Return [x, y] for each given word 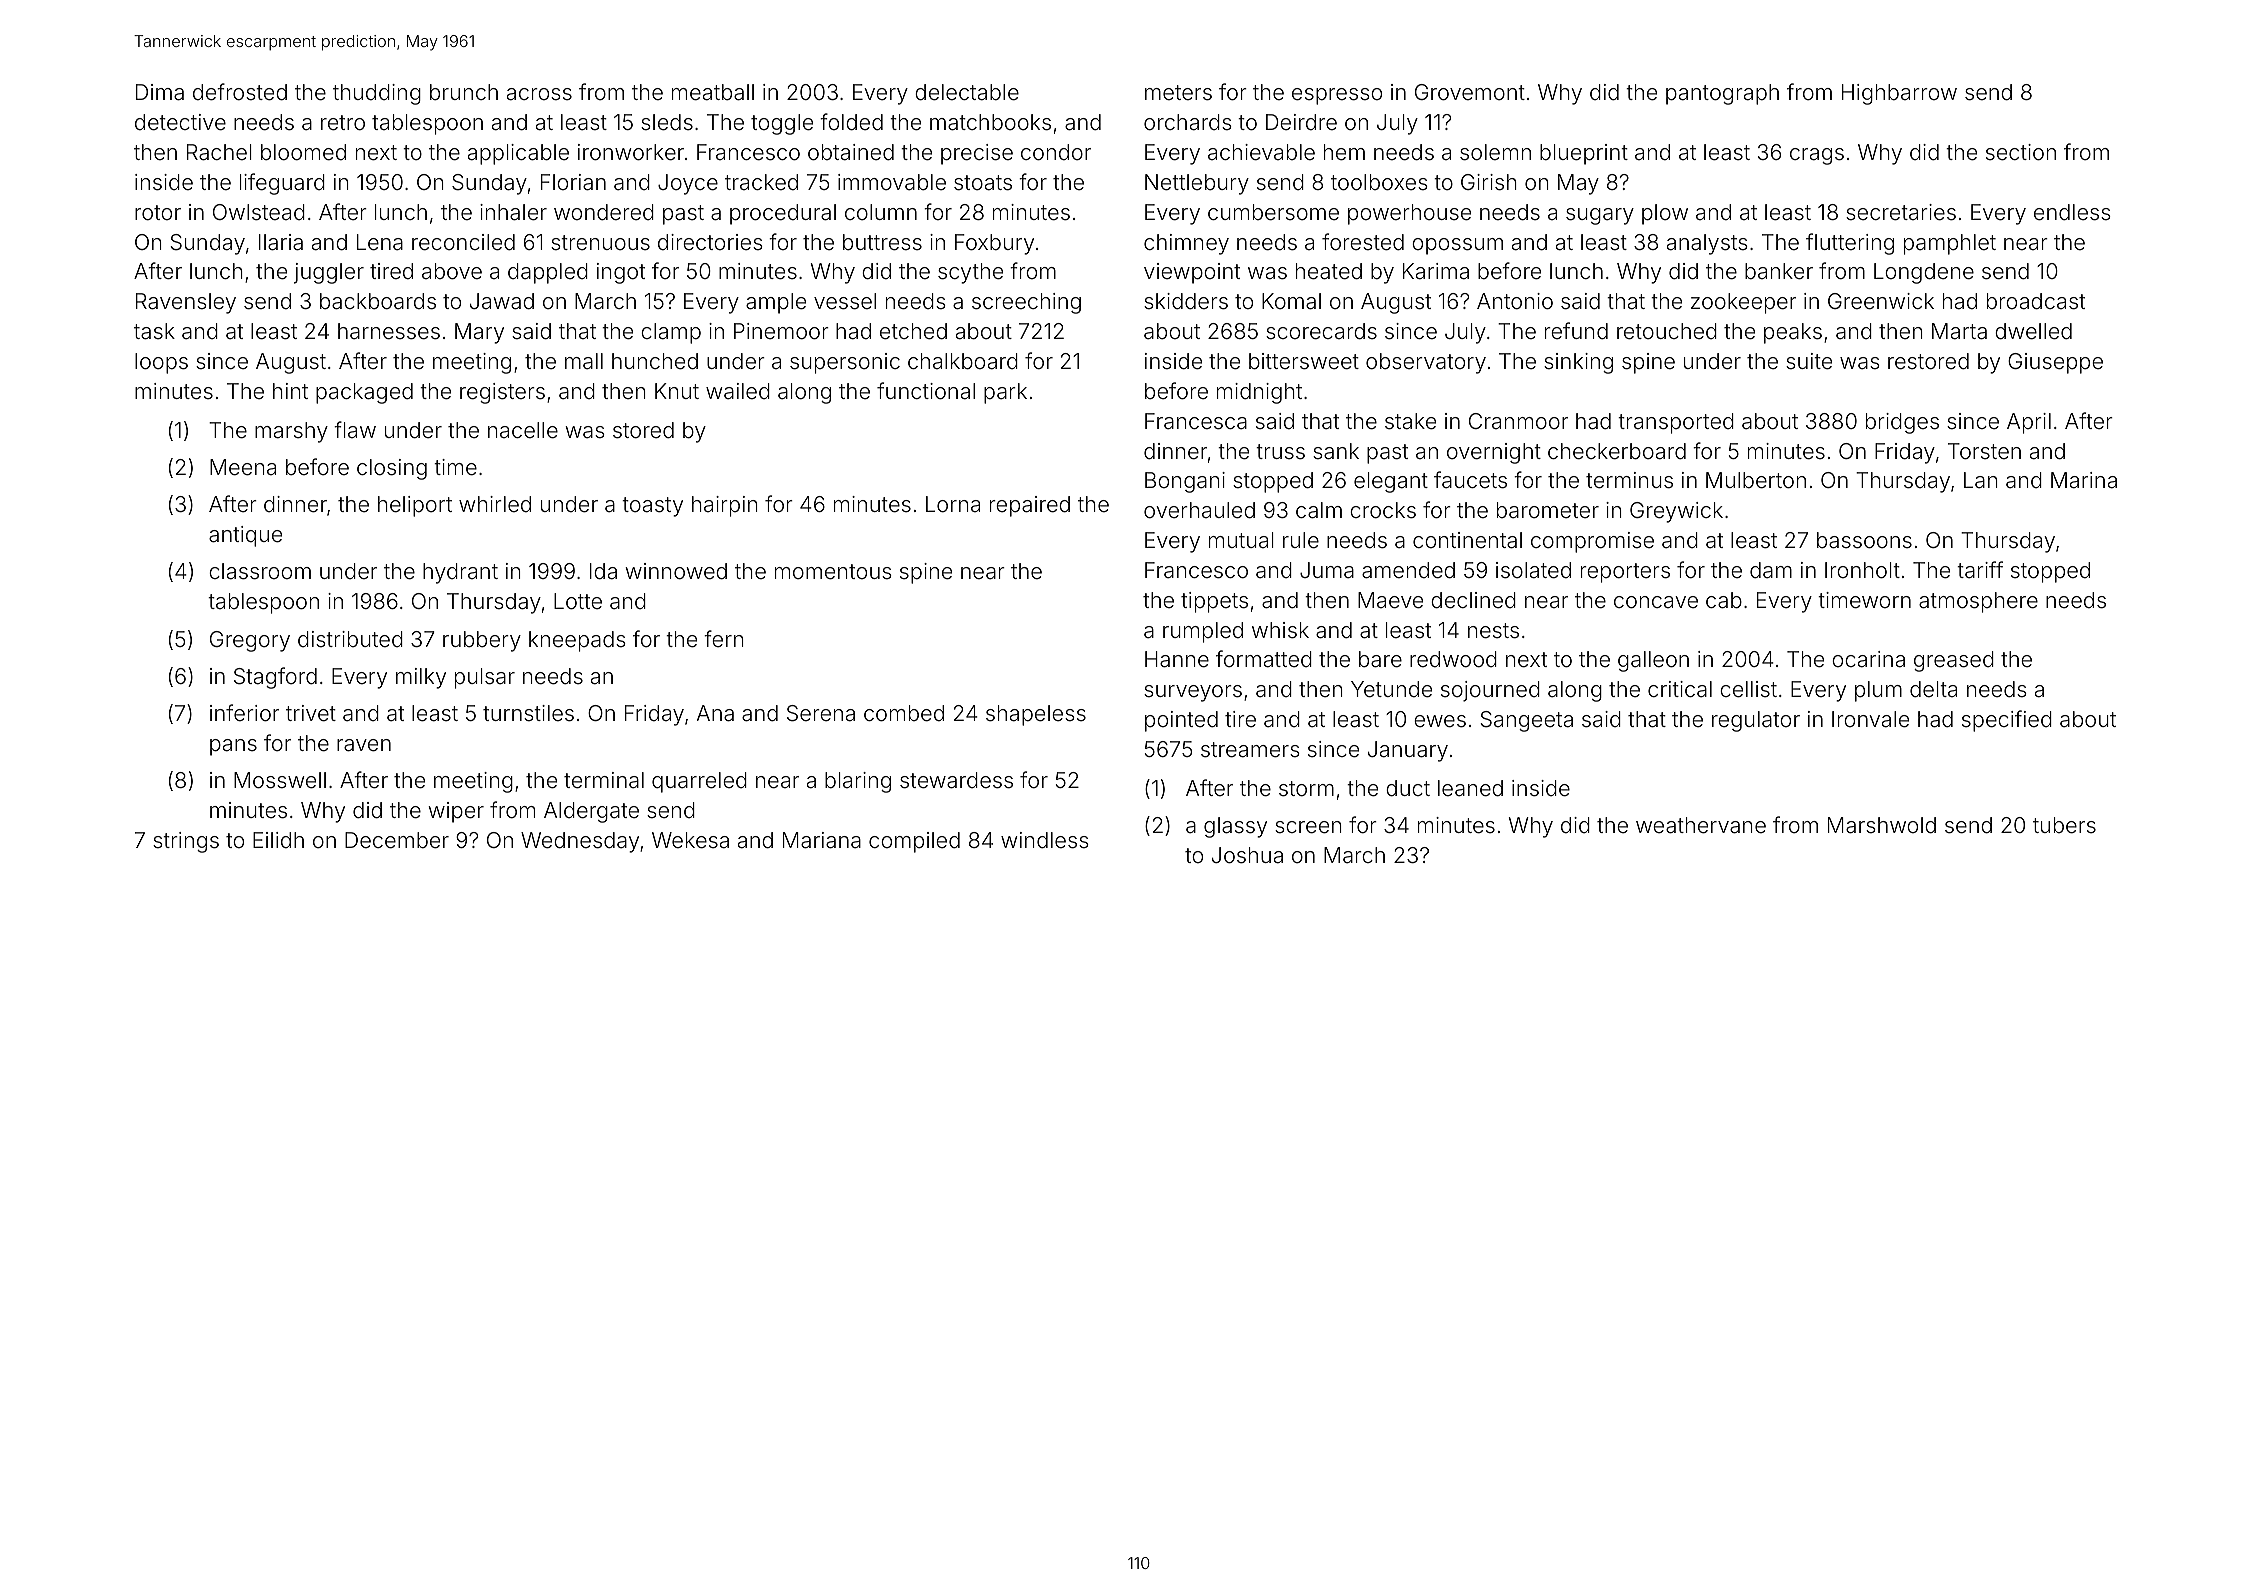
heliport [415, 506]
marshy [291, 432]
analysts [1707, 244]
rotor [158, 213]
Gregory [250, 641]
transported [1676, 423]
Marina [2084, 480]
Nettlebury [1197, 184]
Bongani [1185, 482]
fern [724, 638]
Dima [160, 92]
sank [1336, 451]
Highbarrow [1899, 94]
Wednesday [580, 842]
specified [2007, 721]
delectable [967, 92]
